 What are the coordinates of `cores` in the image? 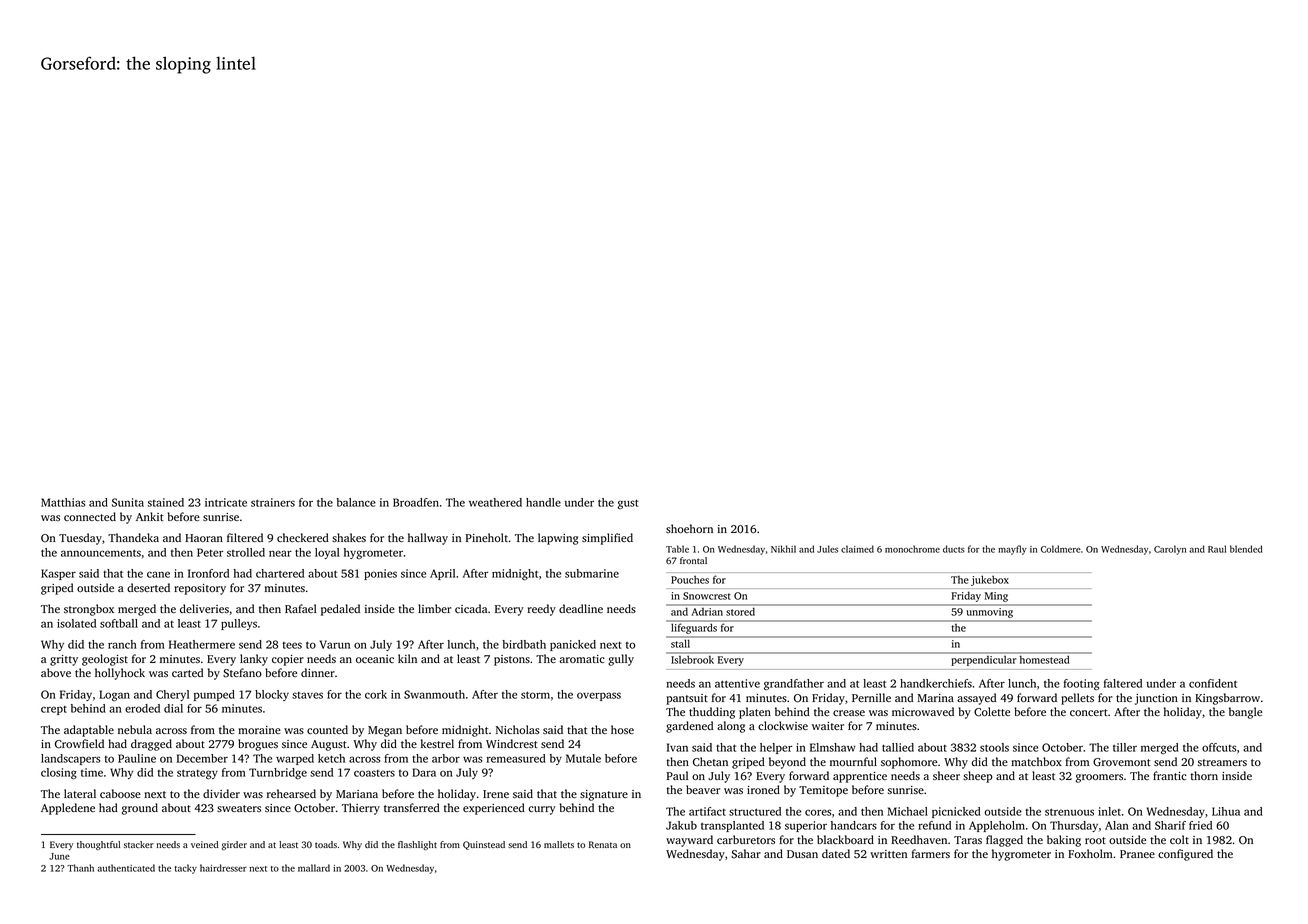 It's located at (818, 812).
